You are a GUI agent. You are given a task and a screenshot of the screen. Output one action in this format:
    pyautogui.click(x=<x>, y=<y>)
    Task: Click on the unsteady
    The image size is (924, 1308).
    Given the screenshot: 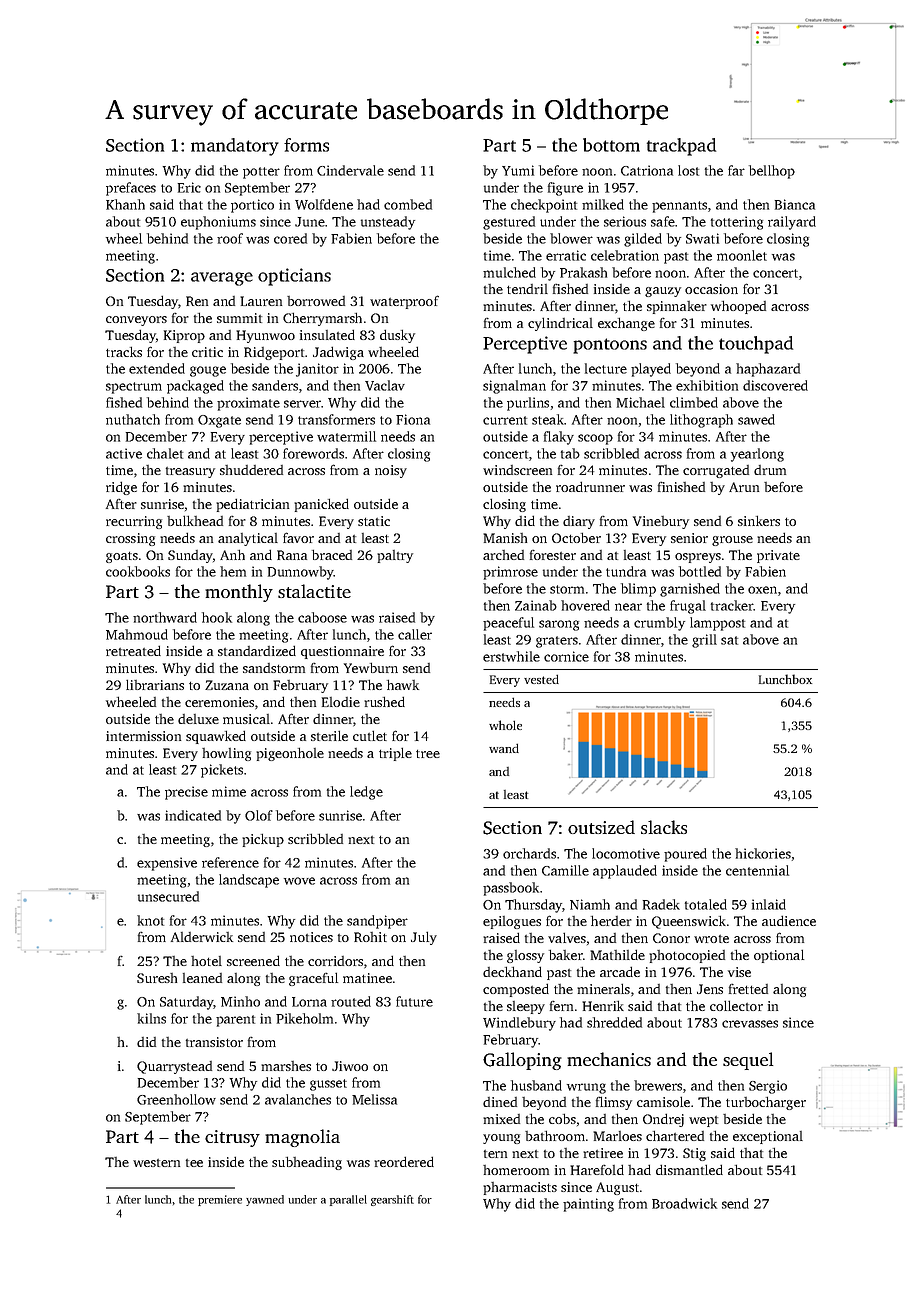 What is the action you would take?
    pyautogui.click(x=388, y=223)
